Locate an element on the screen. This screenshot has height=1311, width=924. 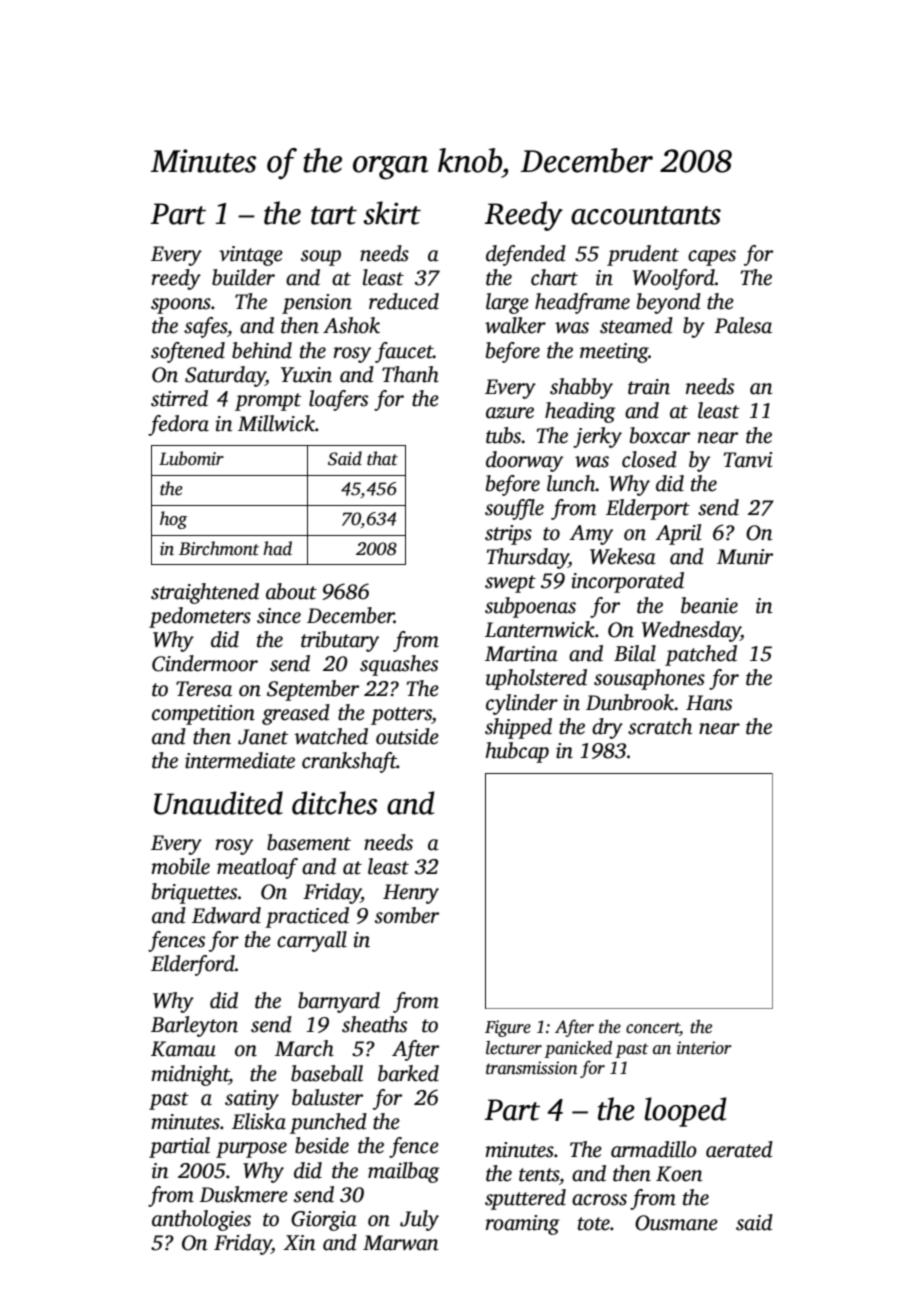
anthologies is located at coordinates (201, 1220).
